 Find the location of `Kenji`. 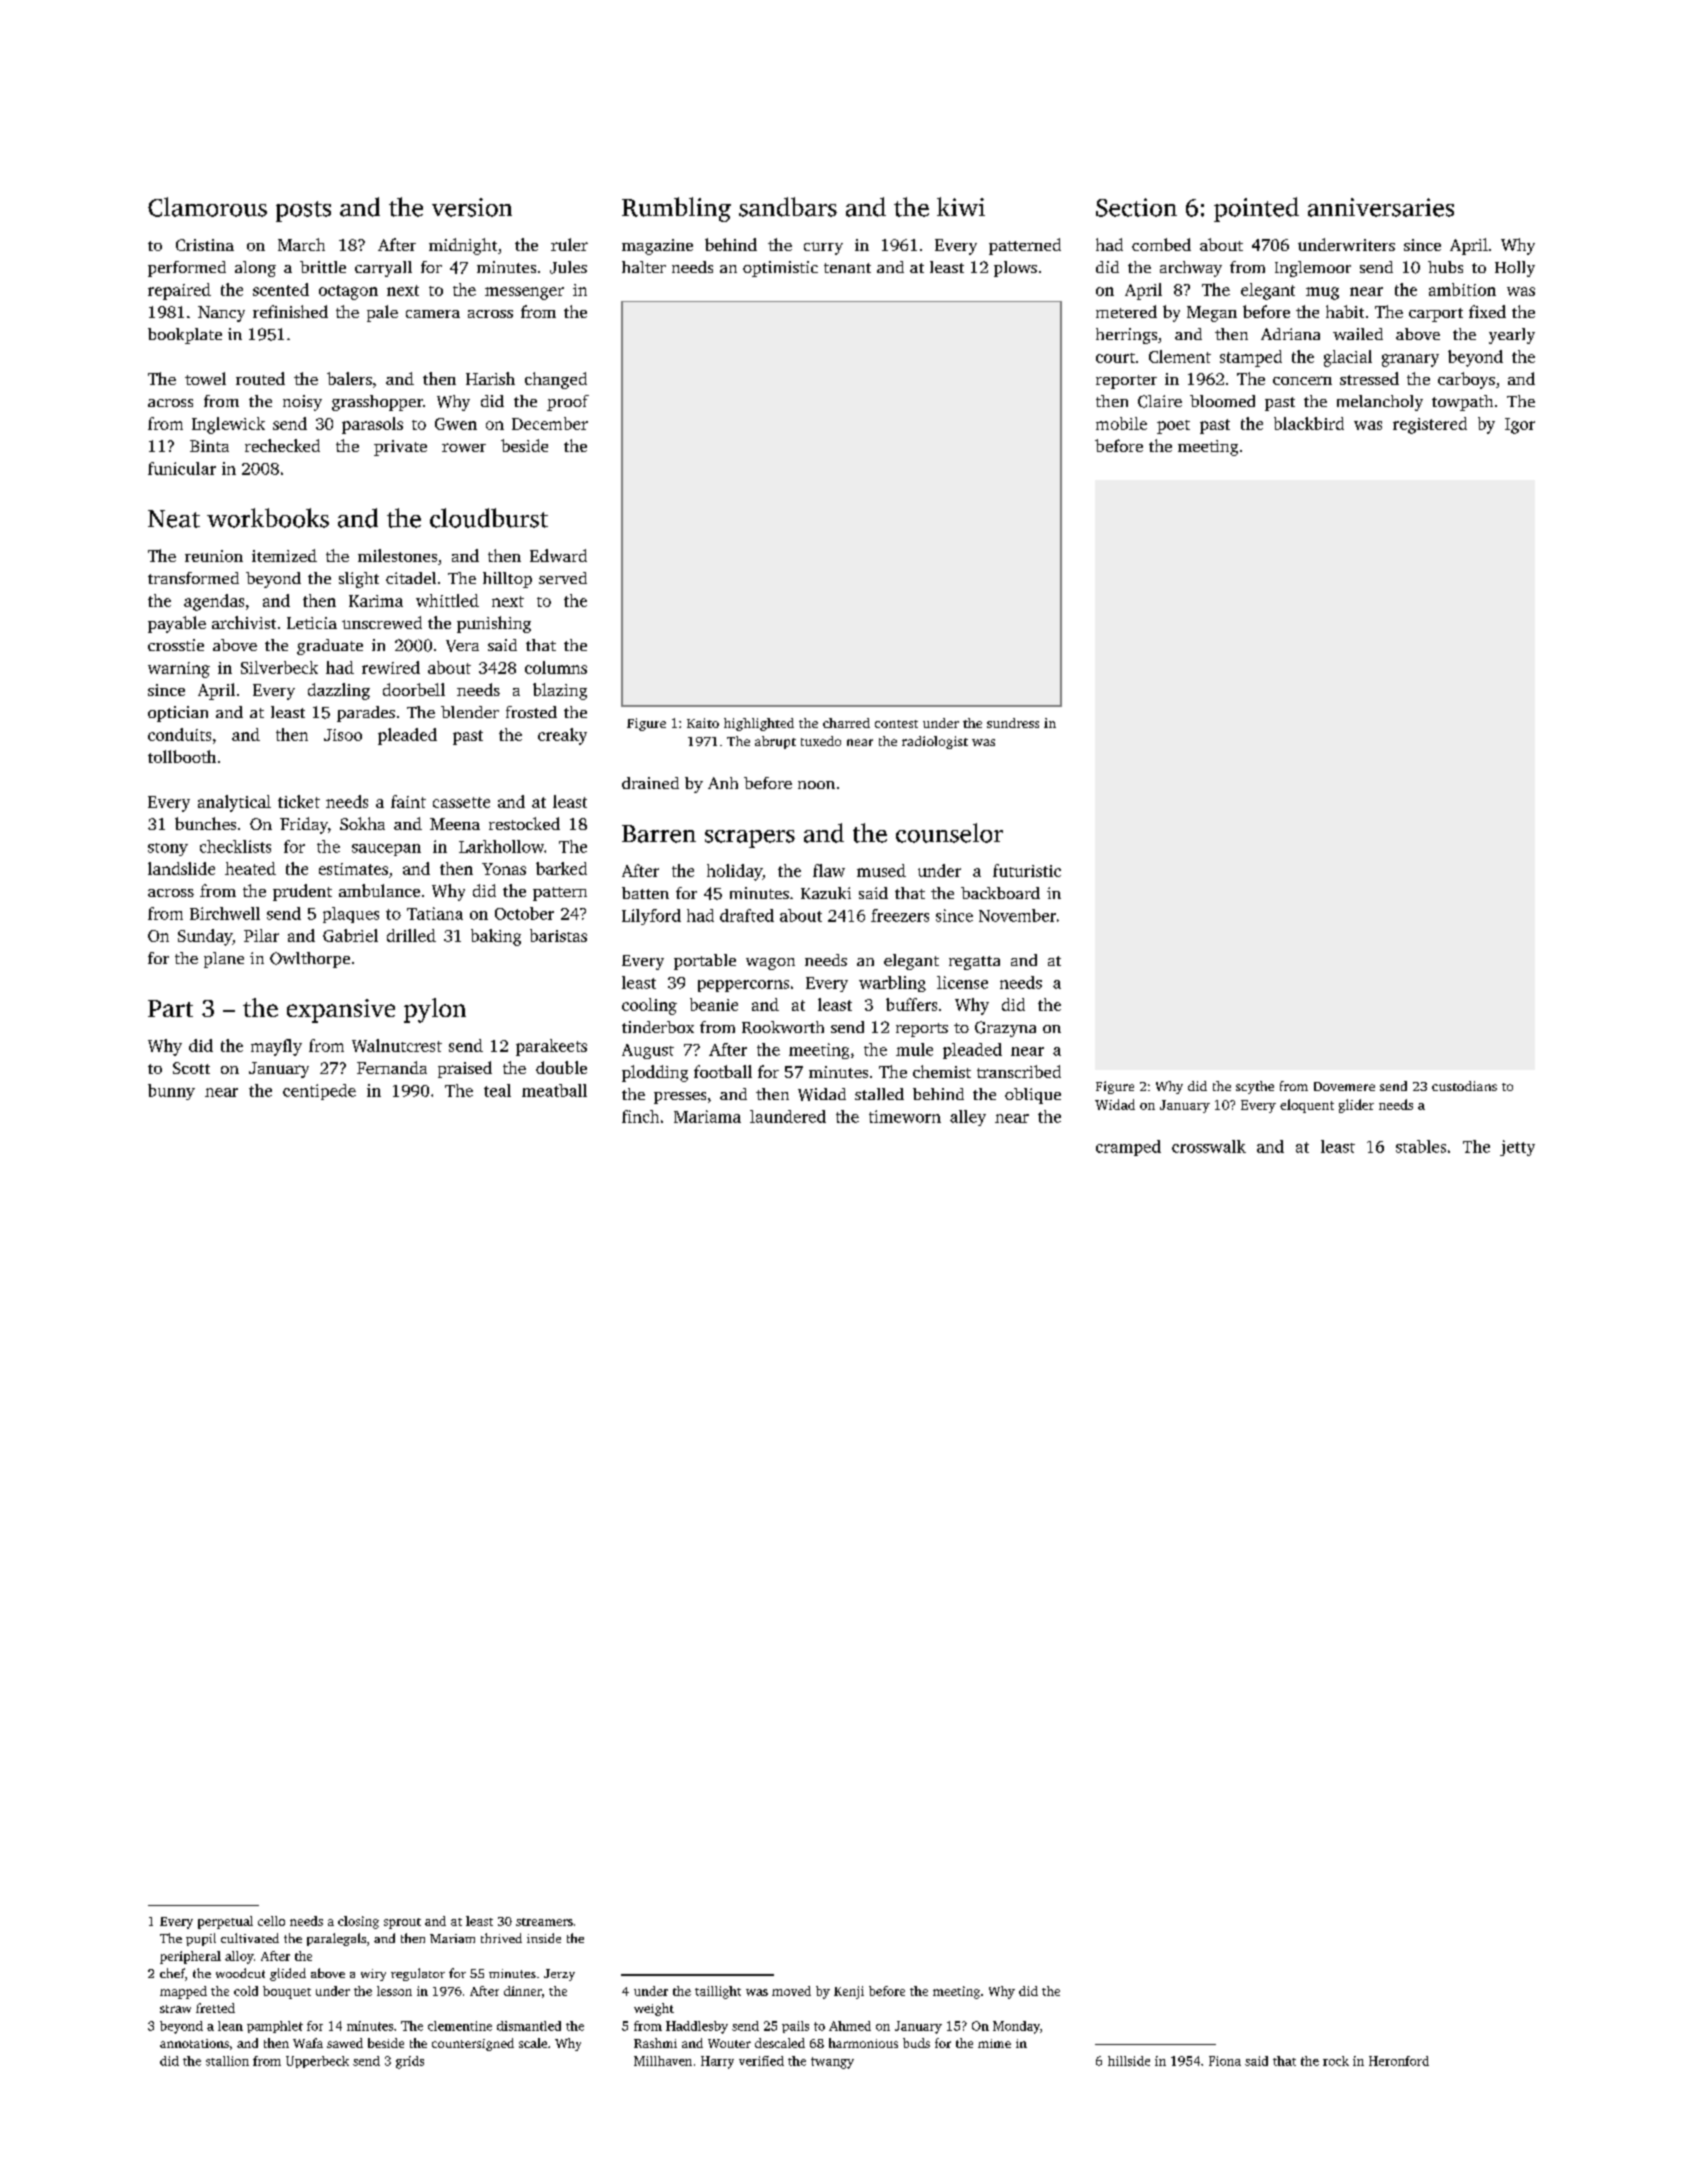

Kenji is located at coordinates (849, 1992).
